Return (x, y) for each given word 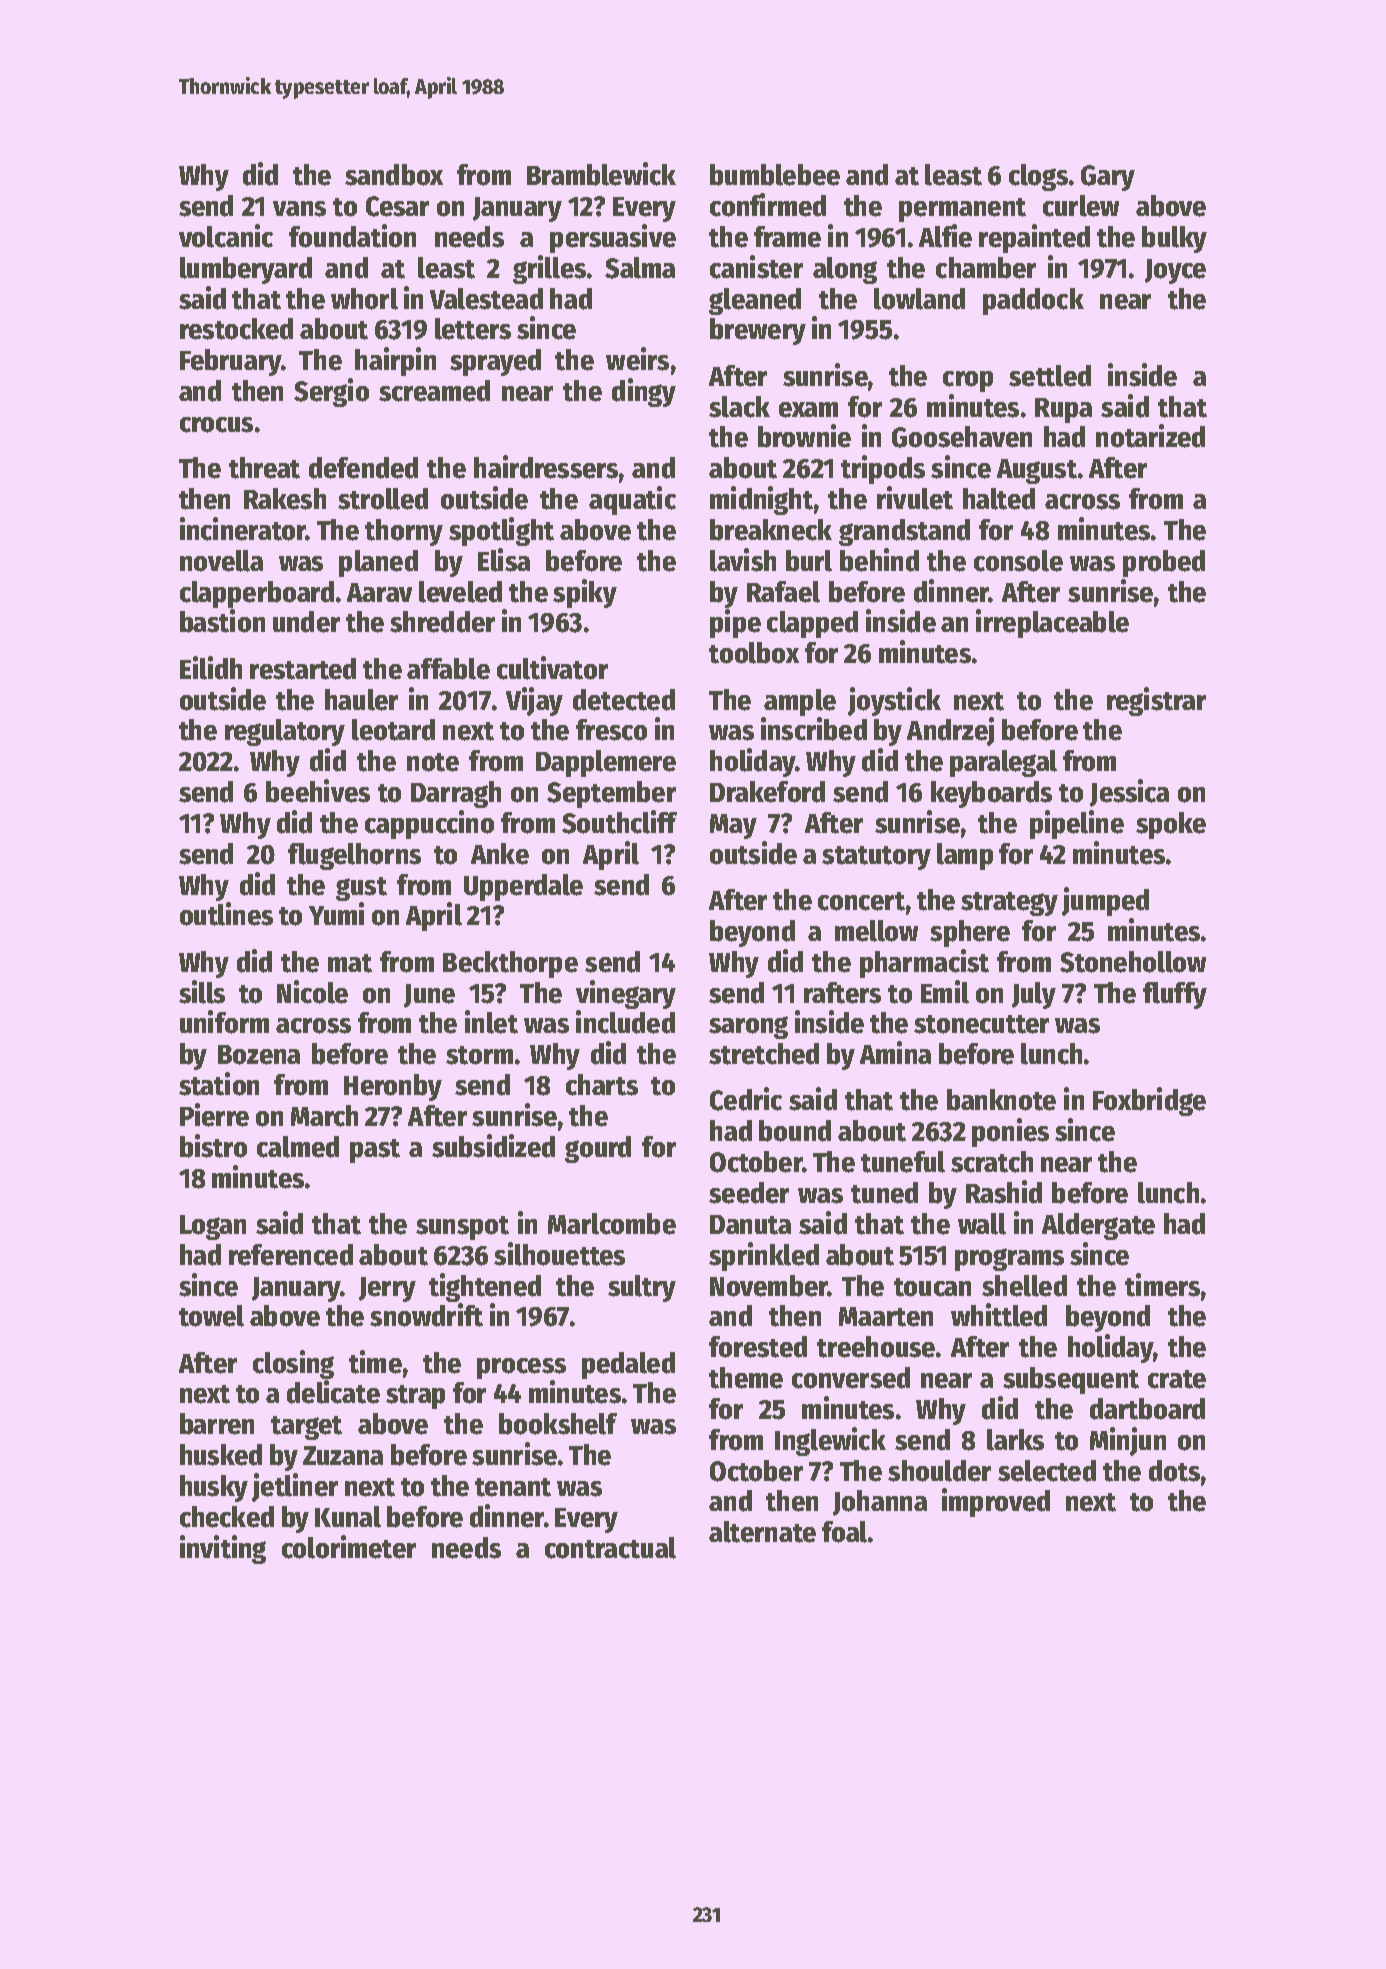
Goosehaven (962, 437)
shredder (442, 622)
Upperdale (523, 887)
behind (879, 560)
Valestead (486, 299)
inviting (223, 1549)
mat (350, 963)
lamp (965, 856)
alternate (762, 1532)
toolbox (754, 653)
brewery (758, 331)
